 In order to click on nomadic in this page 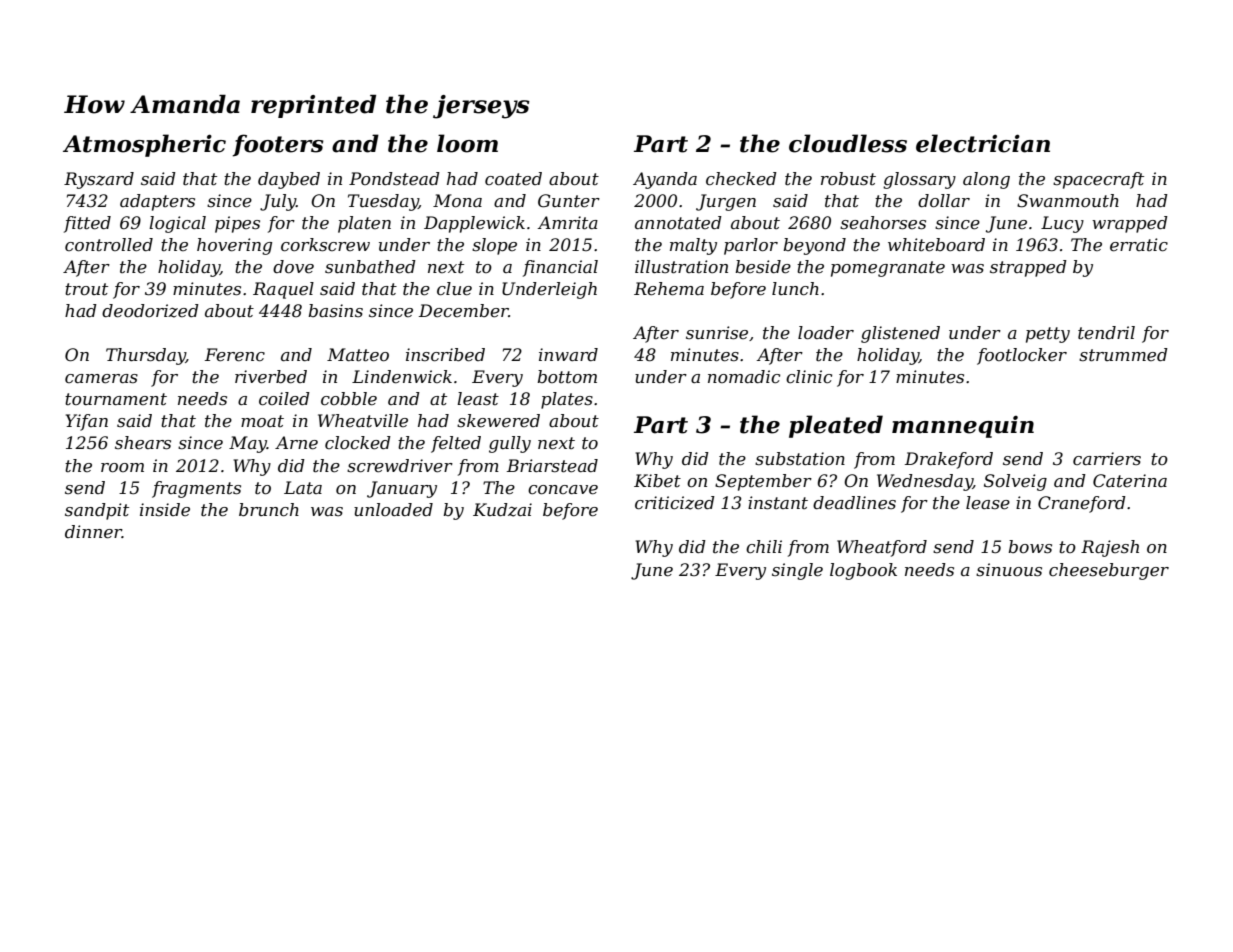, I will do `click(744, 376)`.
